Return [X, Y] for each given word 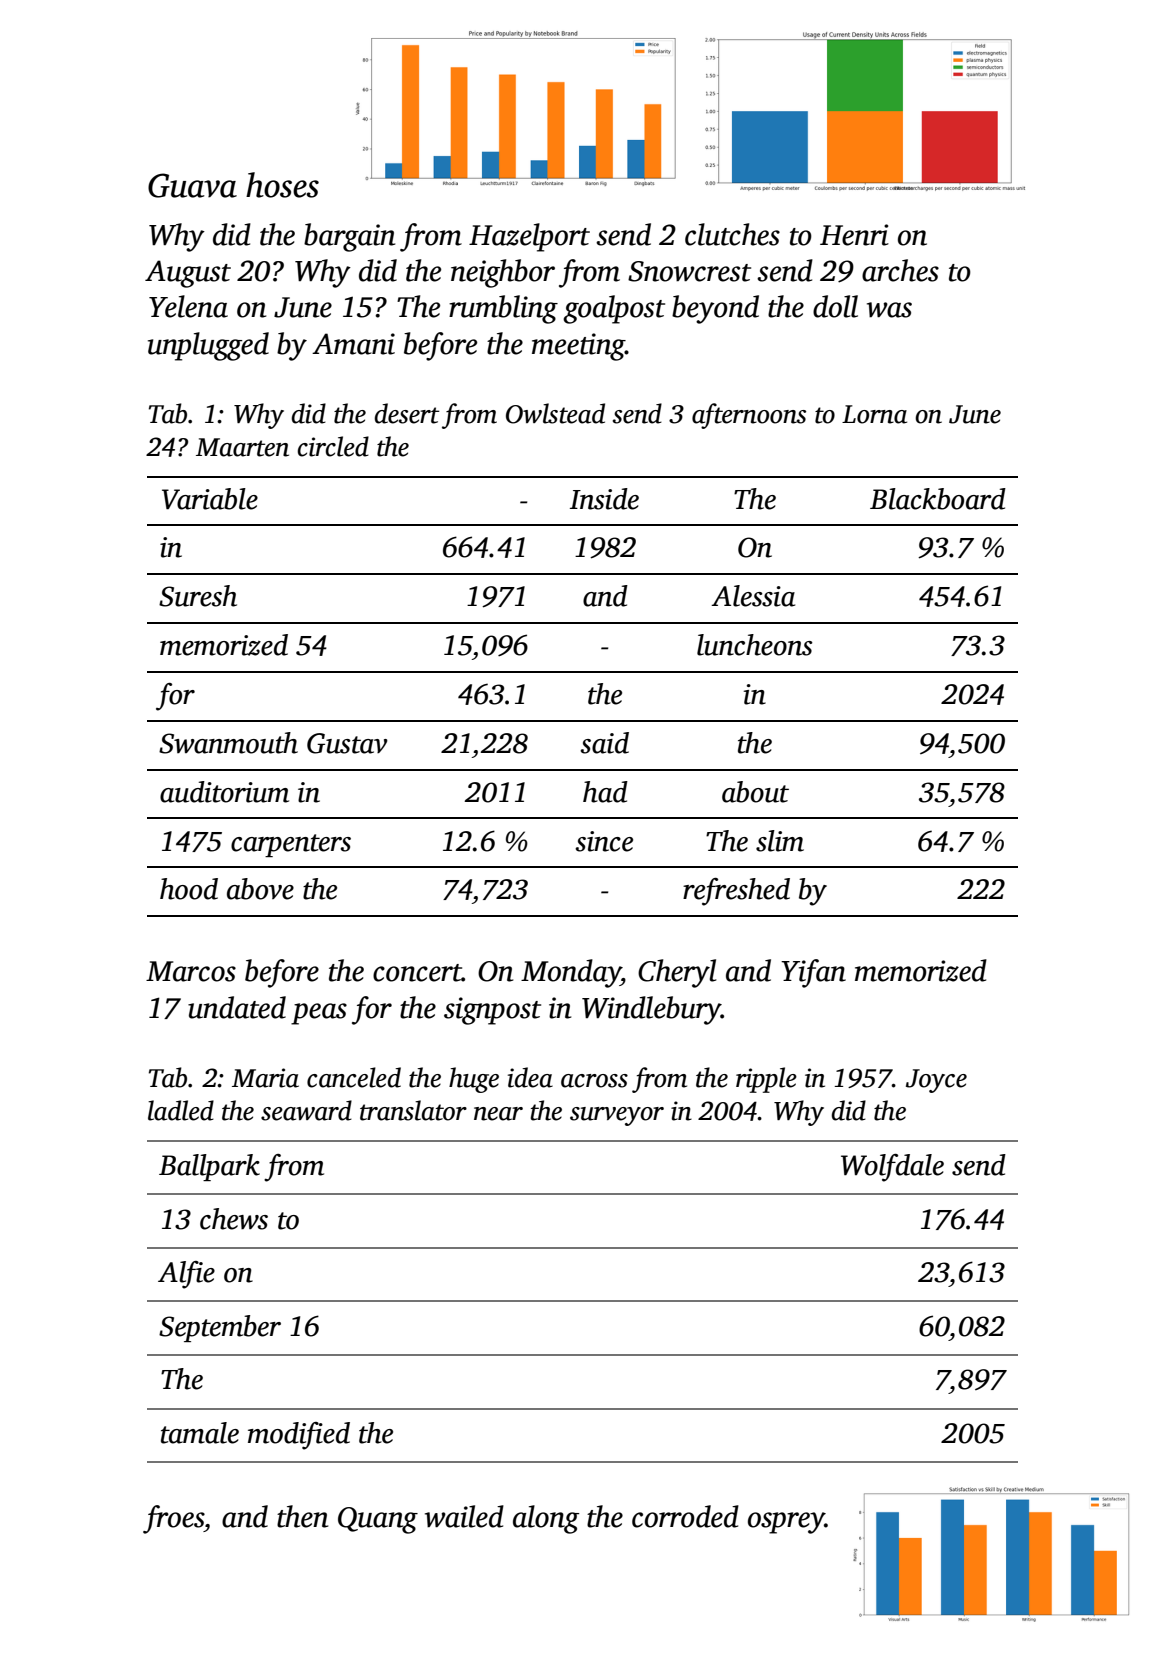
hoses [282, 185]
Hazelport [529, 237]
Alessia [753, 596]
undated [237, 1007]
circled [333, 446]
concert [417, 973]
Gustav [347, 743]
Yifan [813, 973]
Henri [854, 235]
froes [173, 1519]
